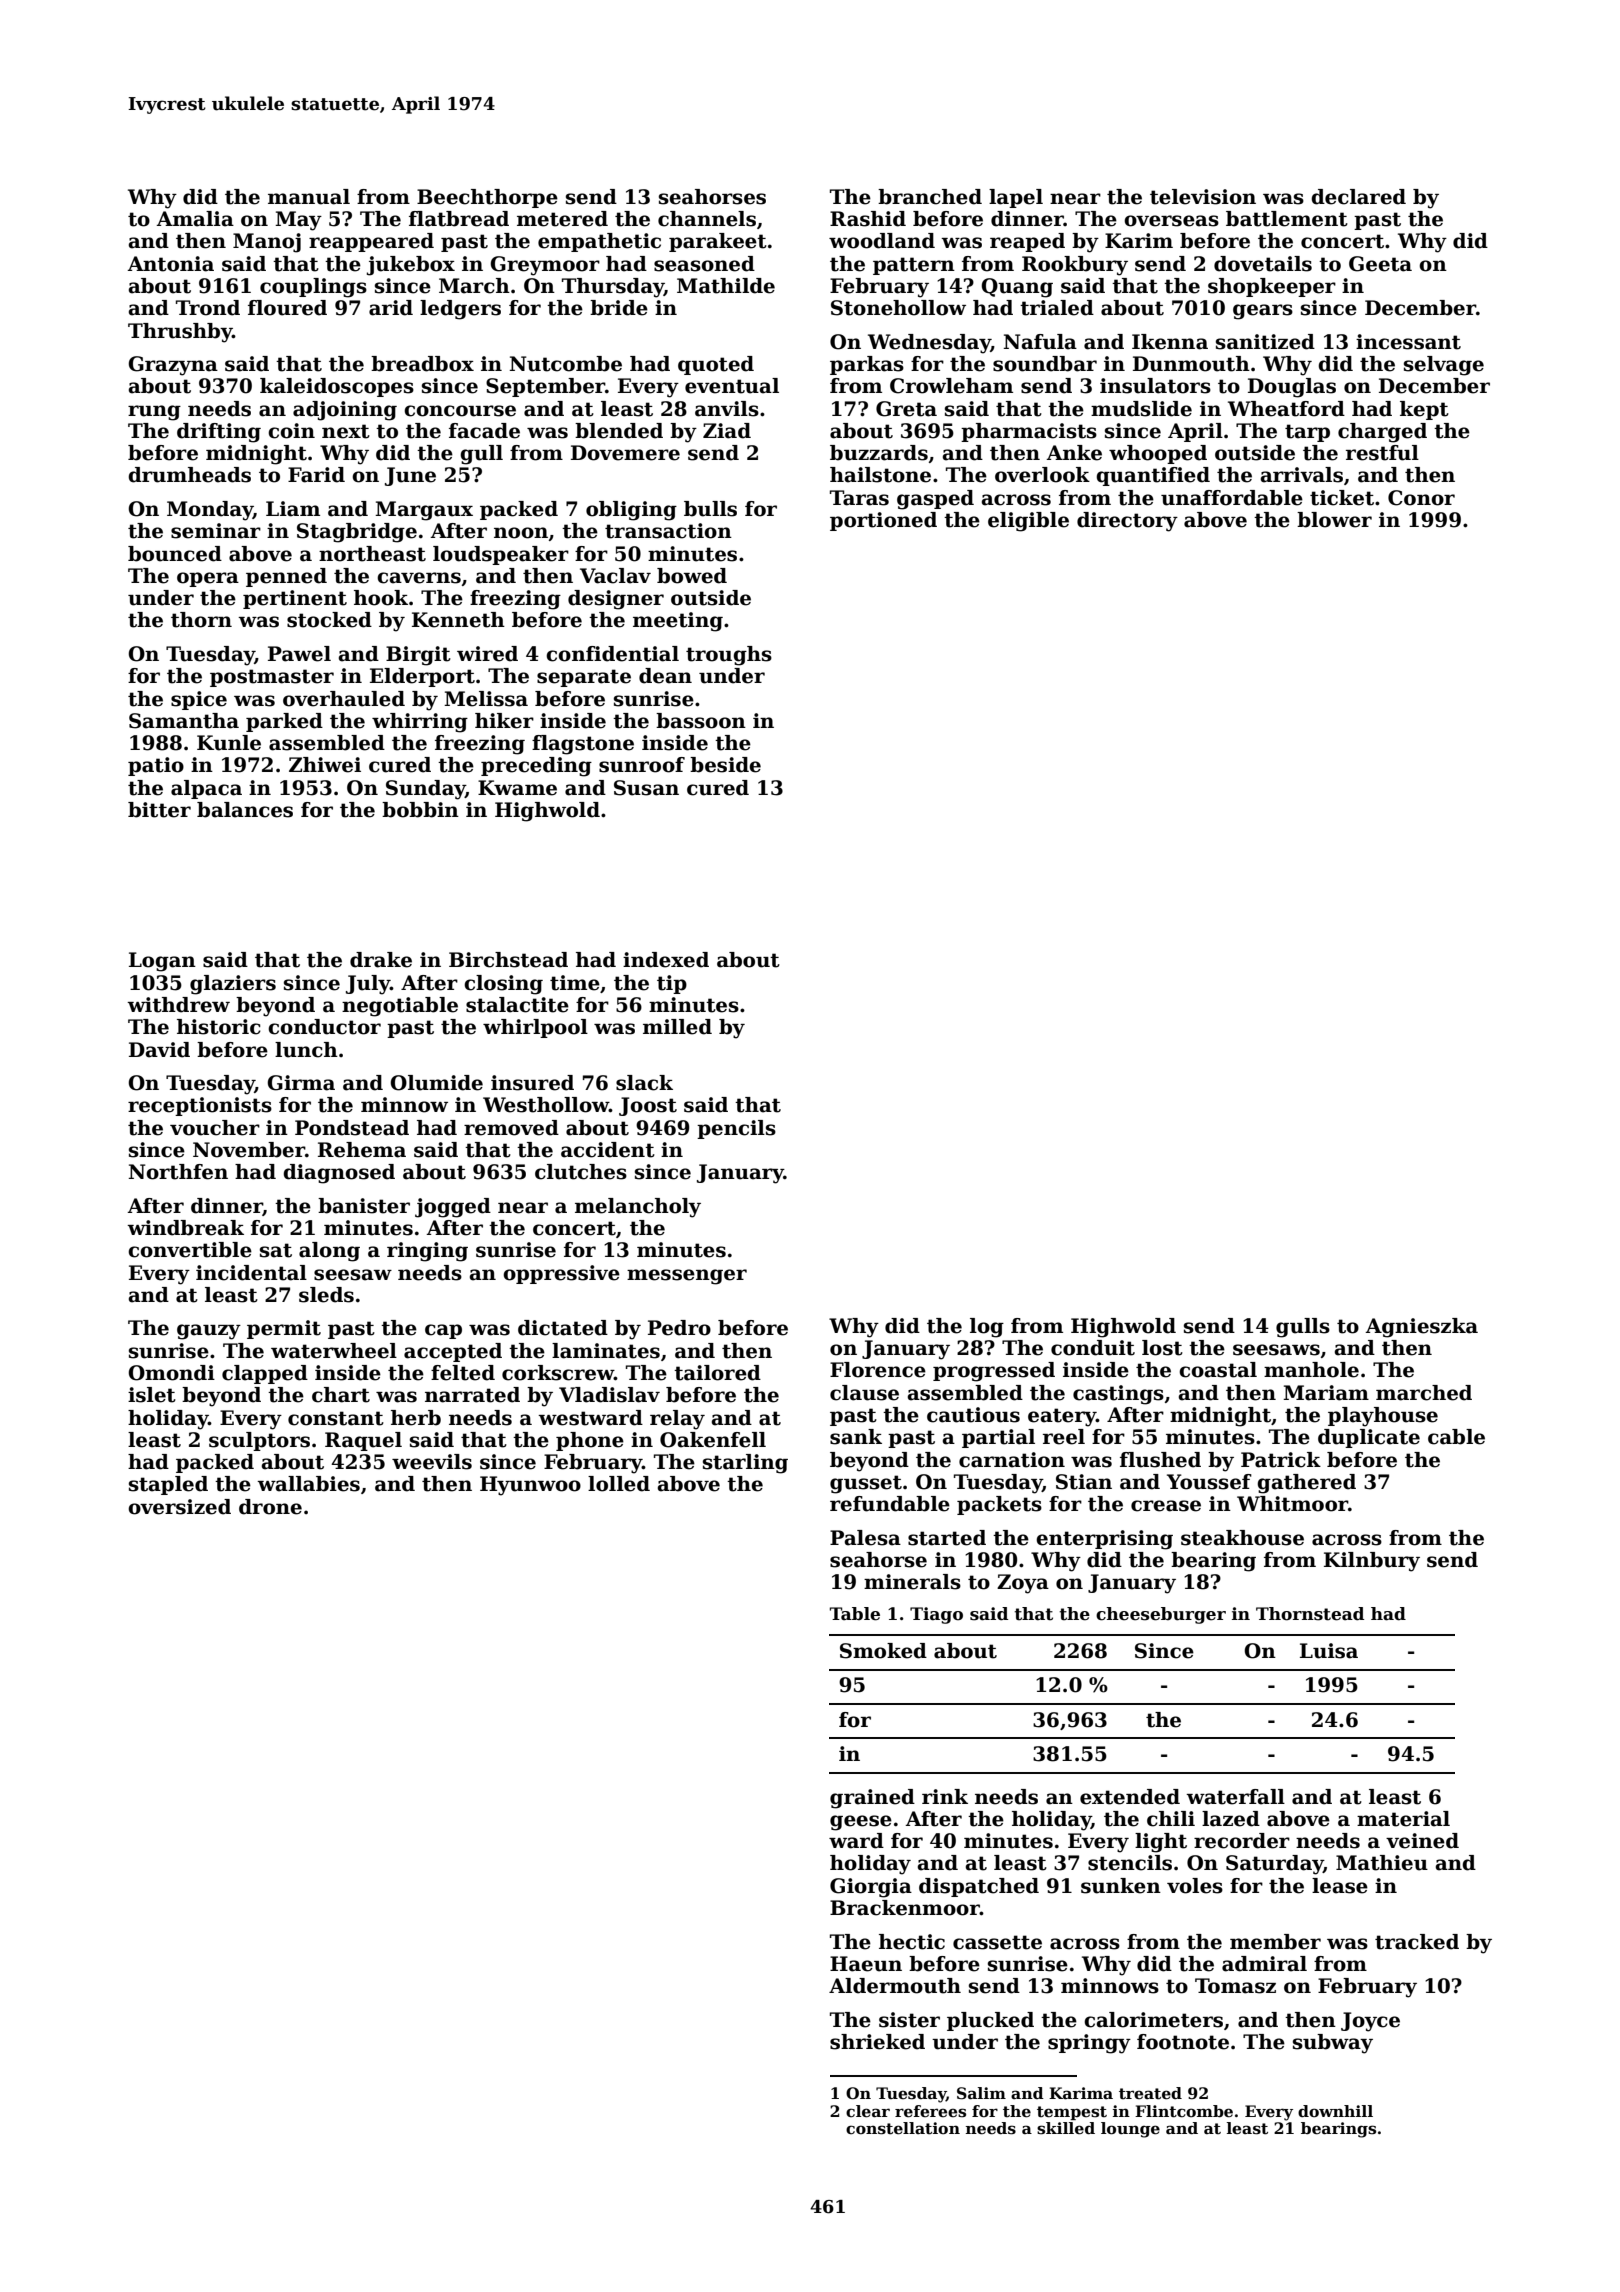 The width and height of the screenshot is (1620, 2292). I want to click on bulls, so click(710, 509).
